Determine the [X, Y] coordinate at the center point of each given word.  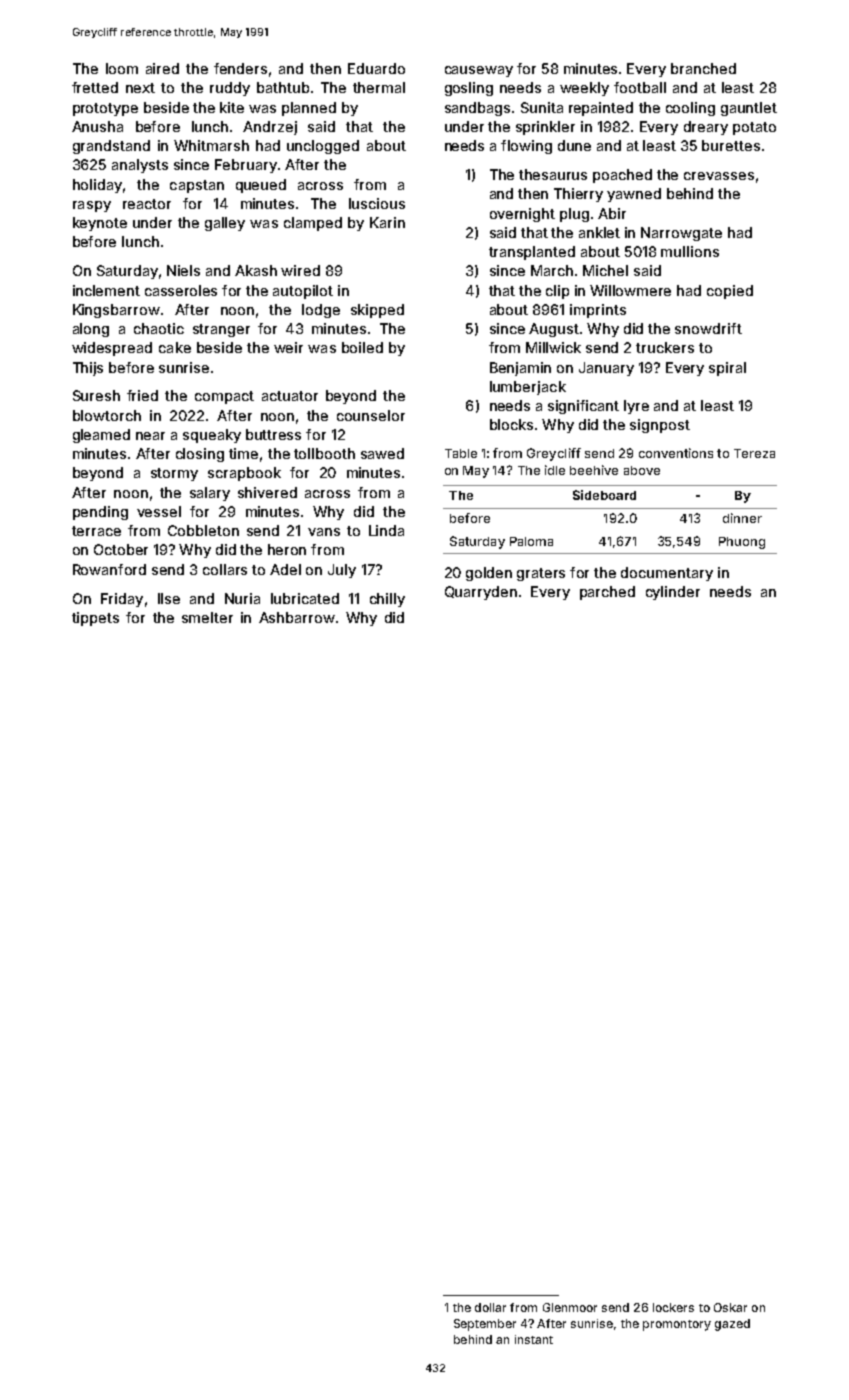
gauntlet [749, 109]
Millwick [553, 347]
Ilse [169, 598]
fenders [240, 68]
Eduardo [376, 68]
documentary [667, 574]
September [485, 1325]
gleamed [101, 436]
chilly [387, 600]
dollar [490, 1307]
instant [534, 1339]
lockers [673, 1307]
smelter [207, 617]
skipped [377, 311]
